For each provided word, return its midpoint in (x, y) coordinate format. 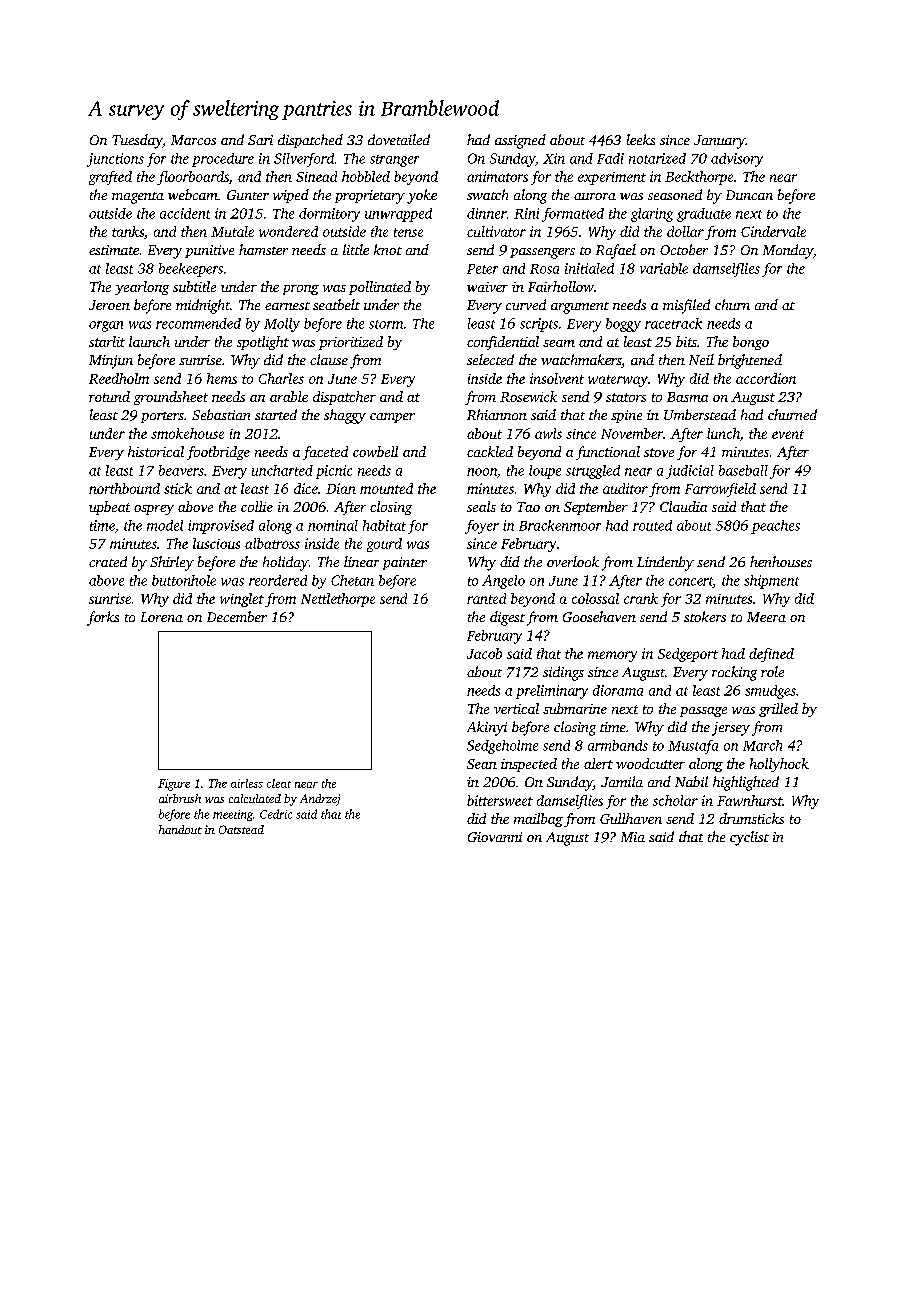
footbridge (218, 453)
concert (691, 582)
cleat (279, 783)
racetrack (673, 323)
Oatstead (241, 829)
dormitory (329, 215)
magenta (138, 198)
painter (405, 563)
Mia (633, 837)
